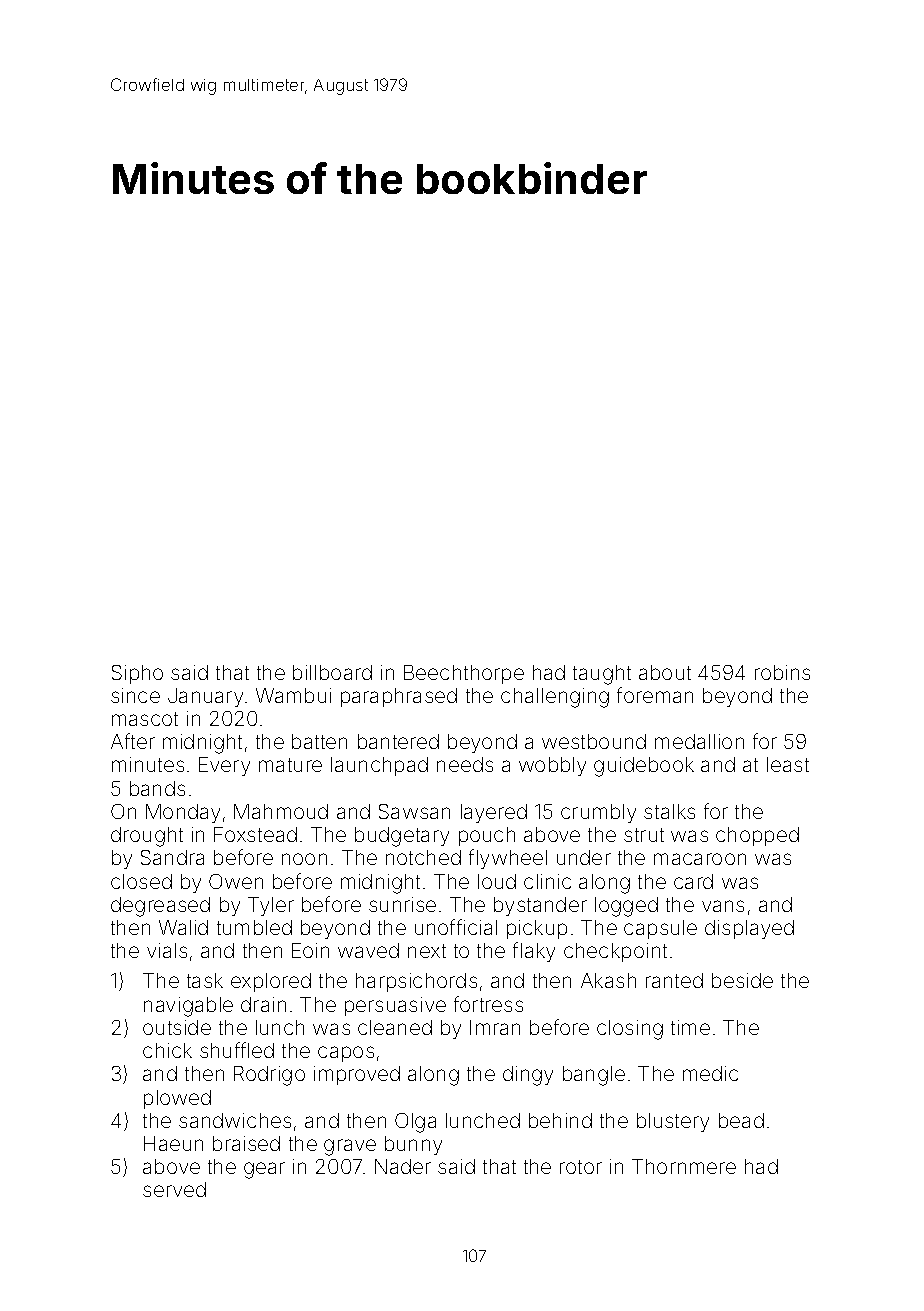  What do you see at coordinates (414, 811) in the image?
I see `Sawsan` at bounding box center [414, 811].
